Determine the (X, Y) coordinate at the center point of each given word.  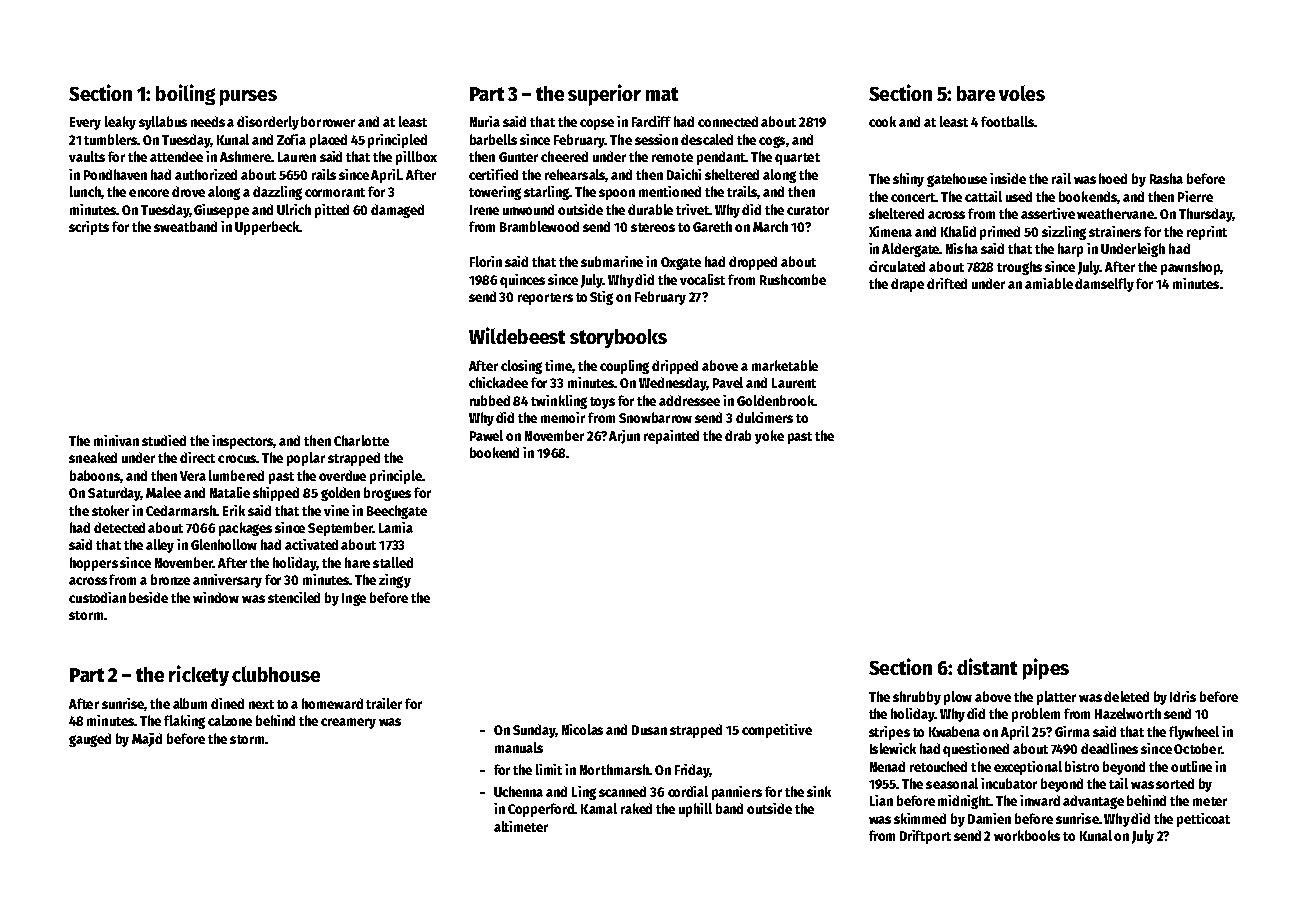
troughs (1019, 268)
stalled (393, 562)
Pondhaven (115, 174)
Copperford (541, 810)
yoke (769, 437)
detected (119, 527)
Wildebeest (517, 335)
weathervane (1115, 213)
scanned (622, 791)
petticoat (1203, 820)
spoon (617, 194)
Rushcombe (793, 279)
